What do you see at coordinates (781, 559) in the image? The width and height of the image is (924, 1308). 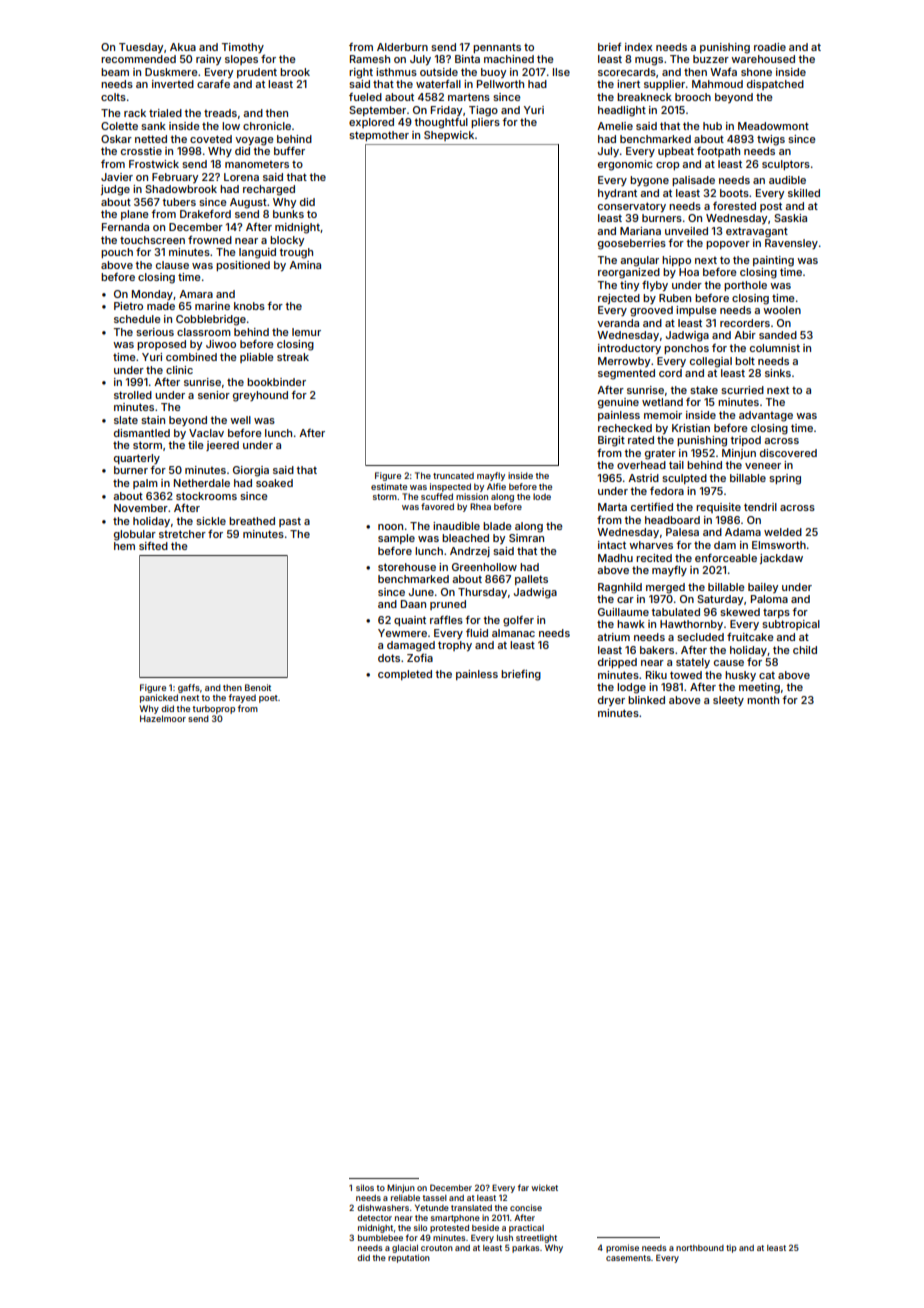 I see `jackdaw` at bounding box center [781, 559].
